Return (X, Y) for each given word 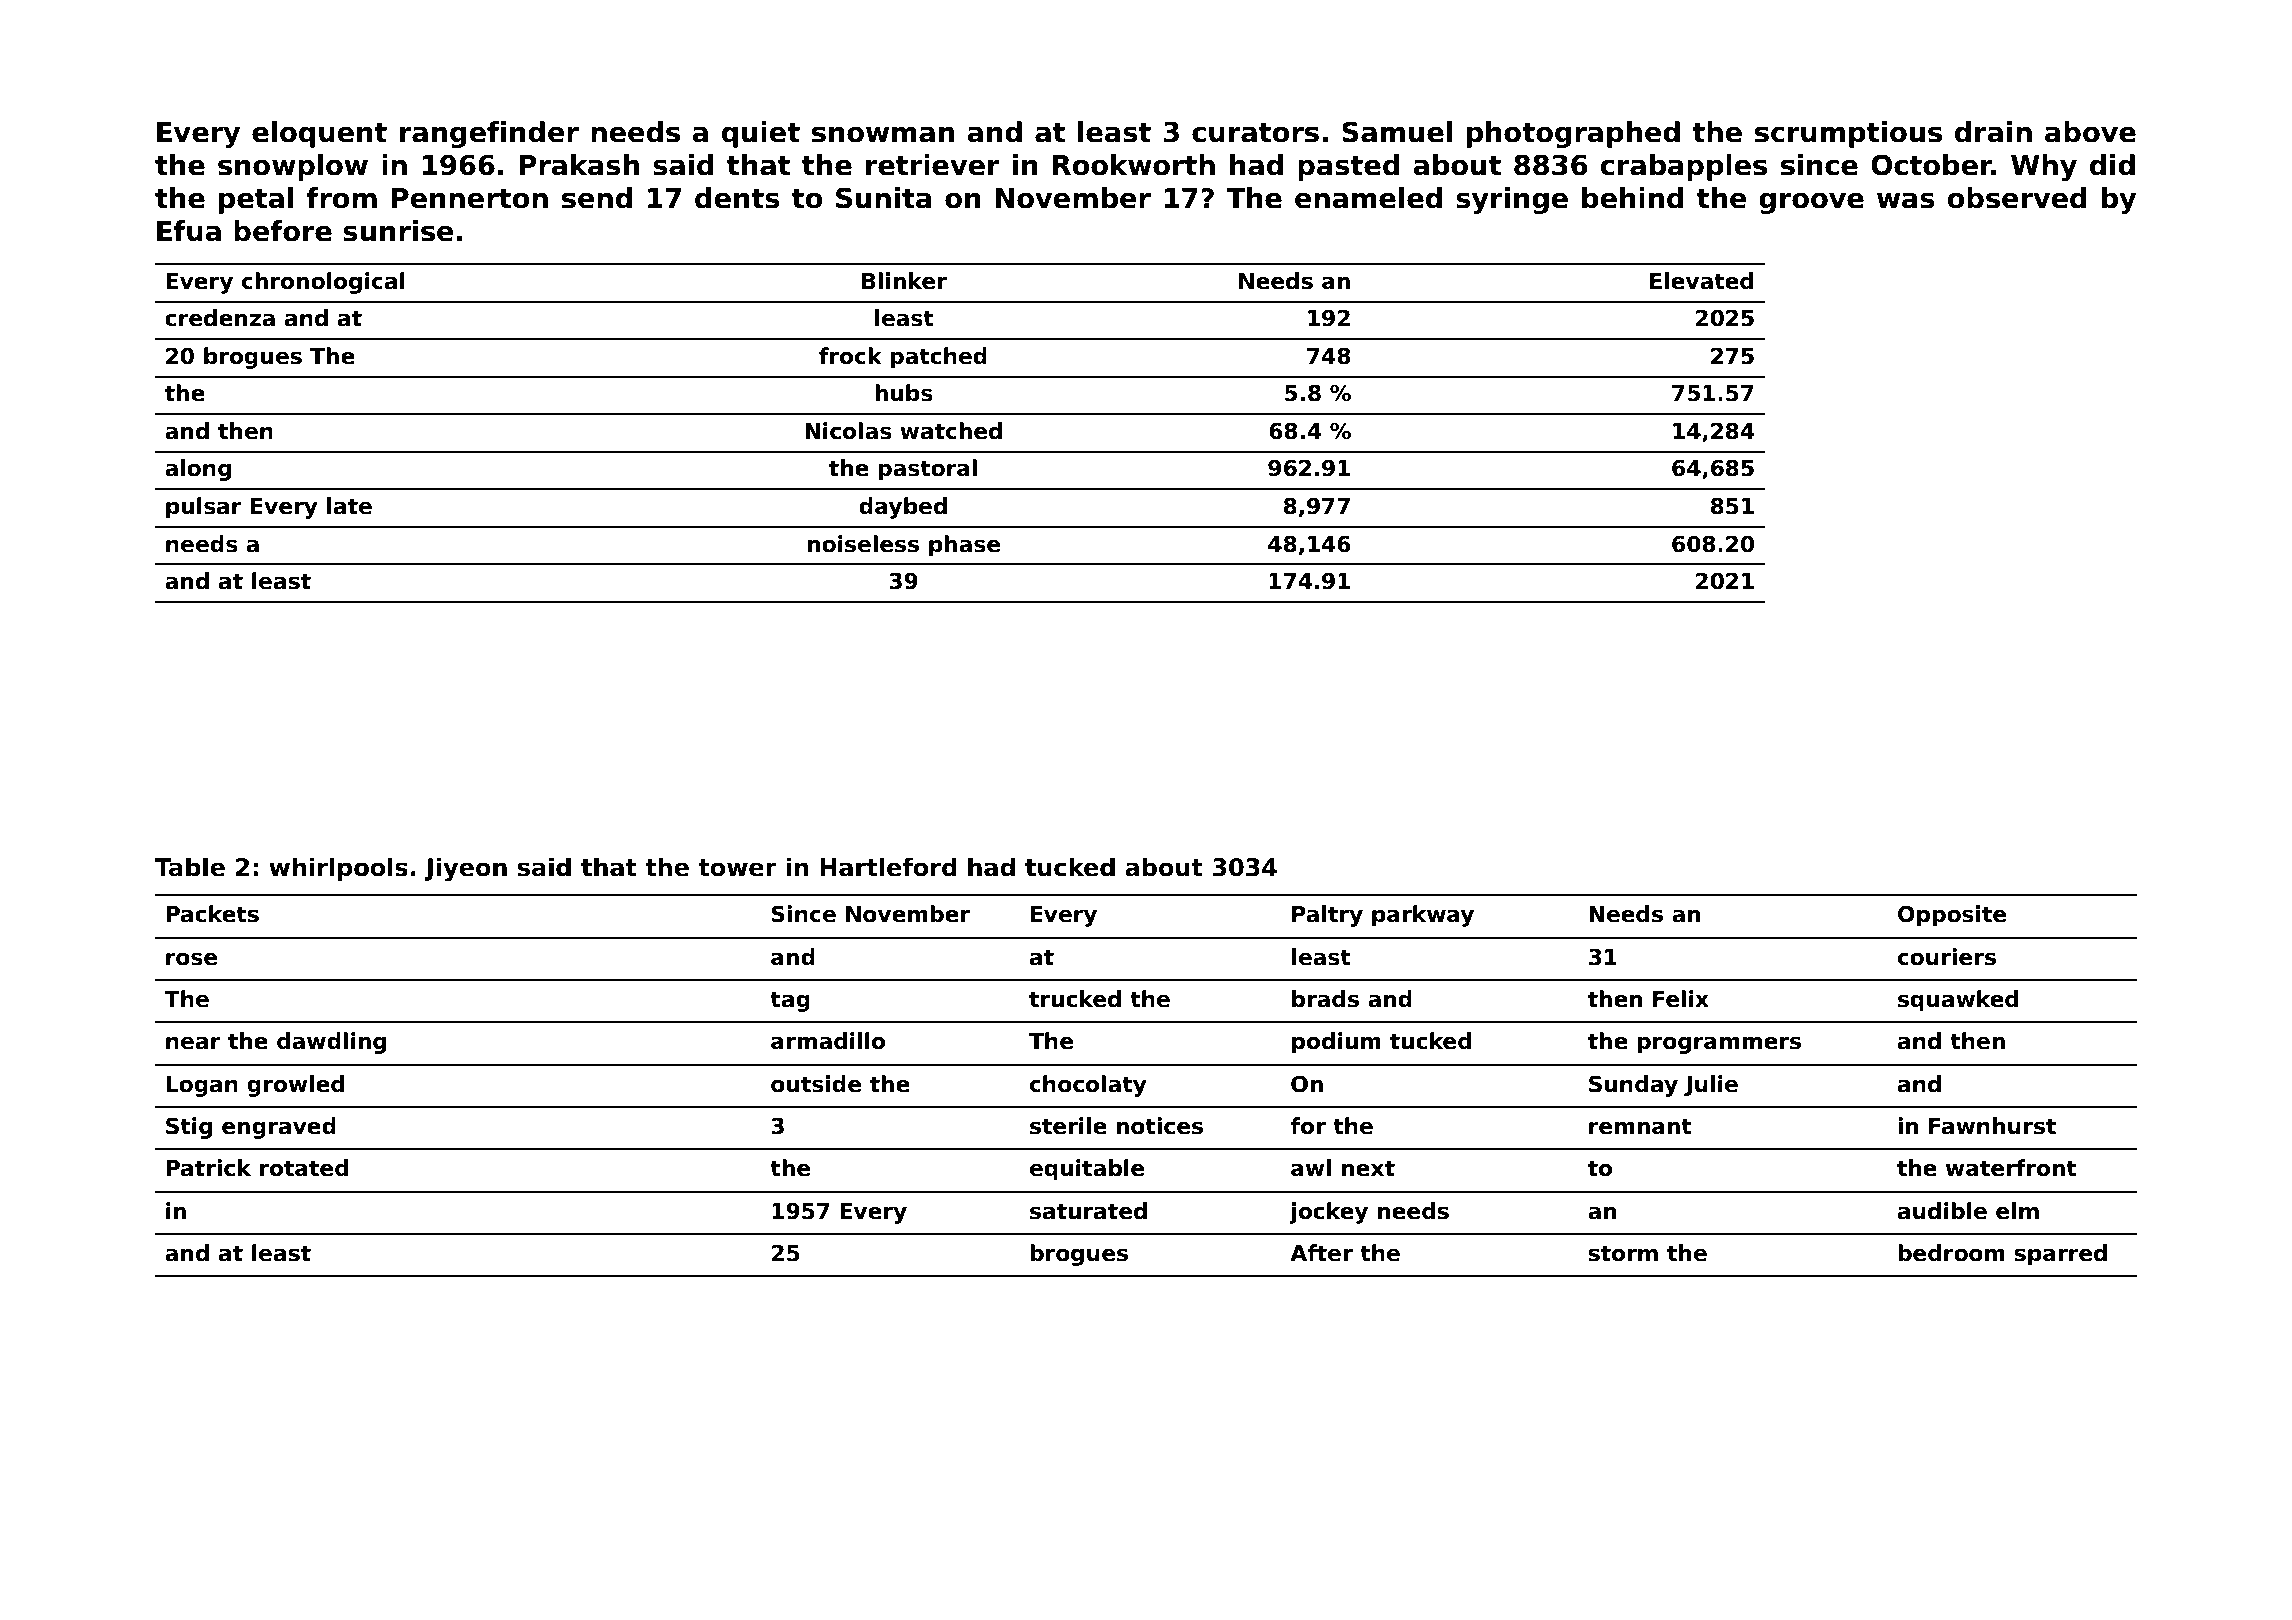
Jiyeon (465, 869)
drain (1993, 132)
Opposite (1952, 916)
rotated (304, 1168)
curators (1255, 133)
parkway (1423, 916)
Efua (189, 231)
